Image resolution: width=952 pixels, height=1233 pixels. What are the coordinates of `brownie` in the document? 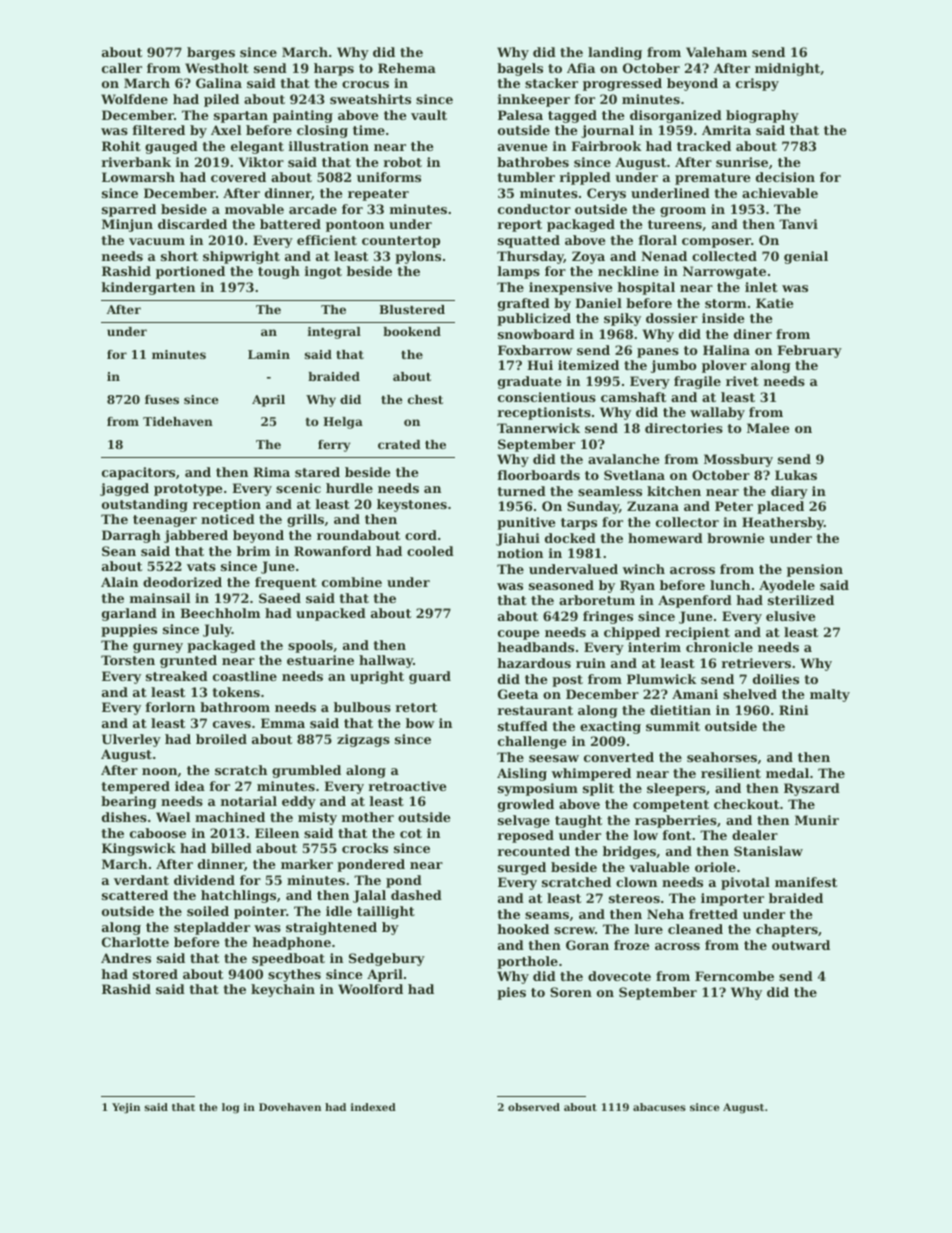 It's located at (736, 538).
